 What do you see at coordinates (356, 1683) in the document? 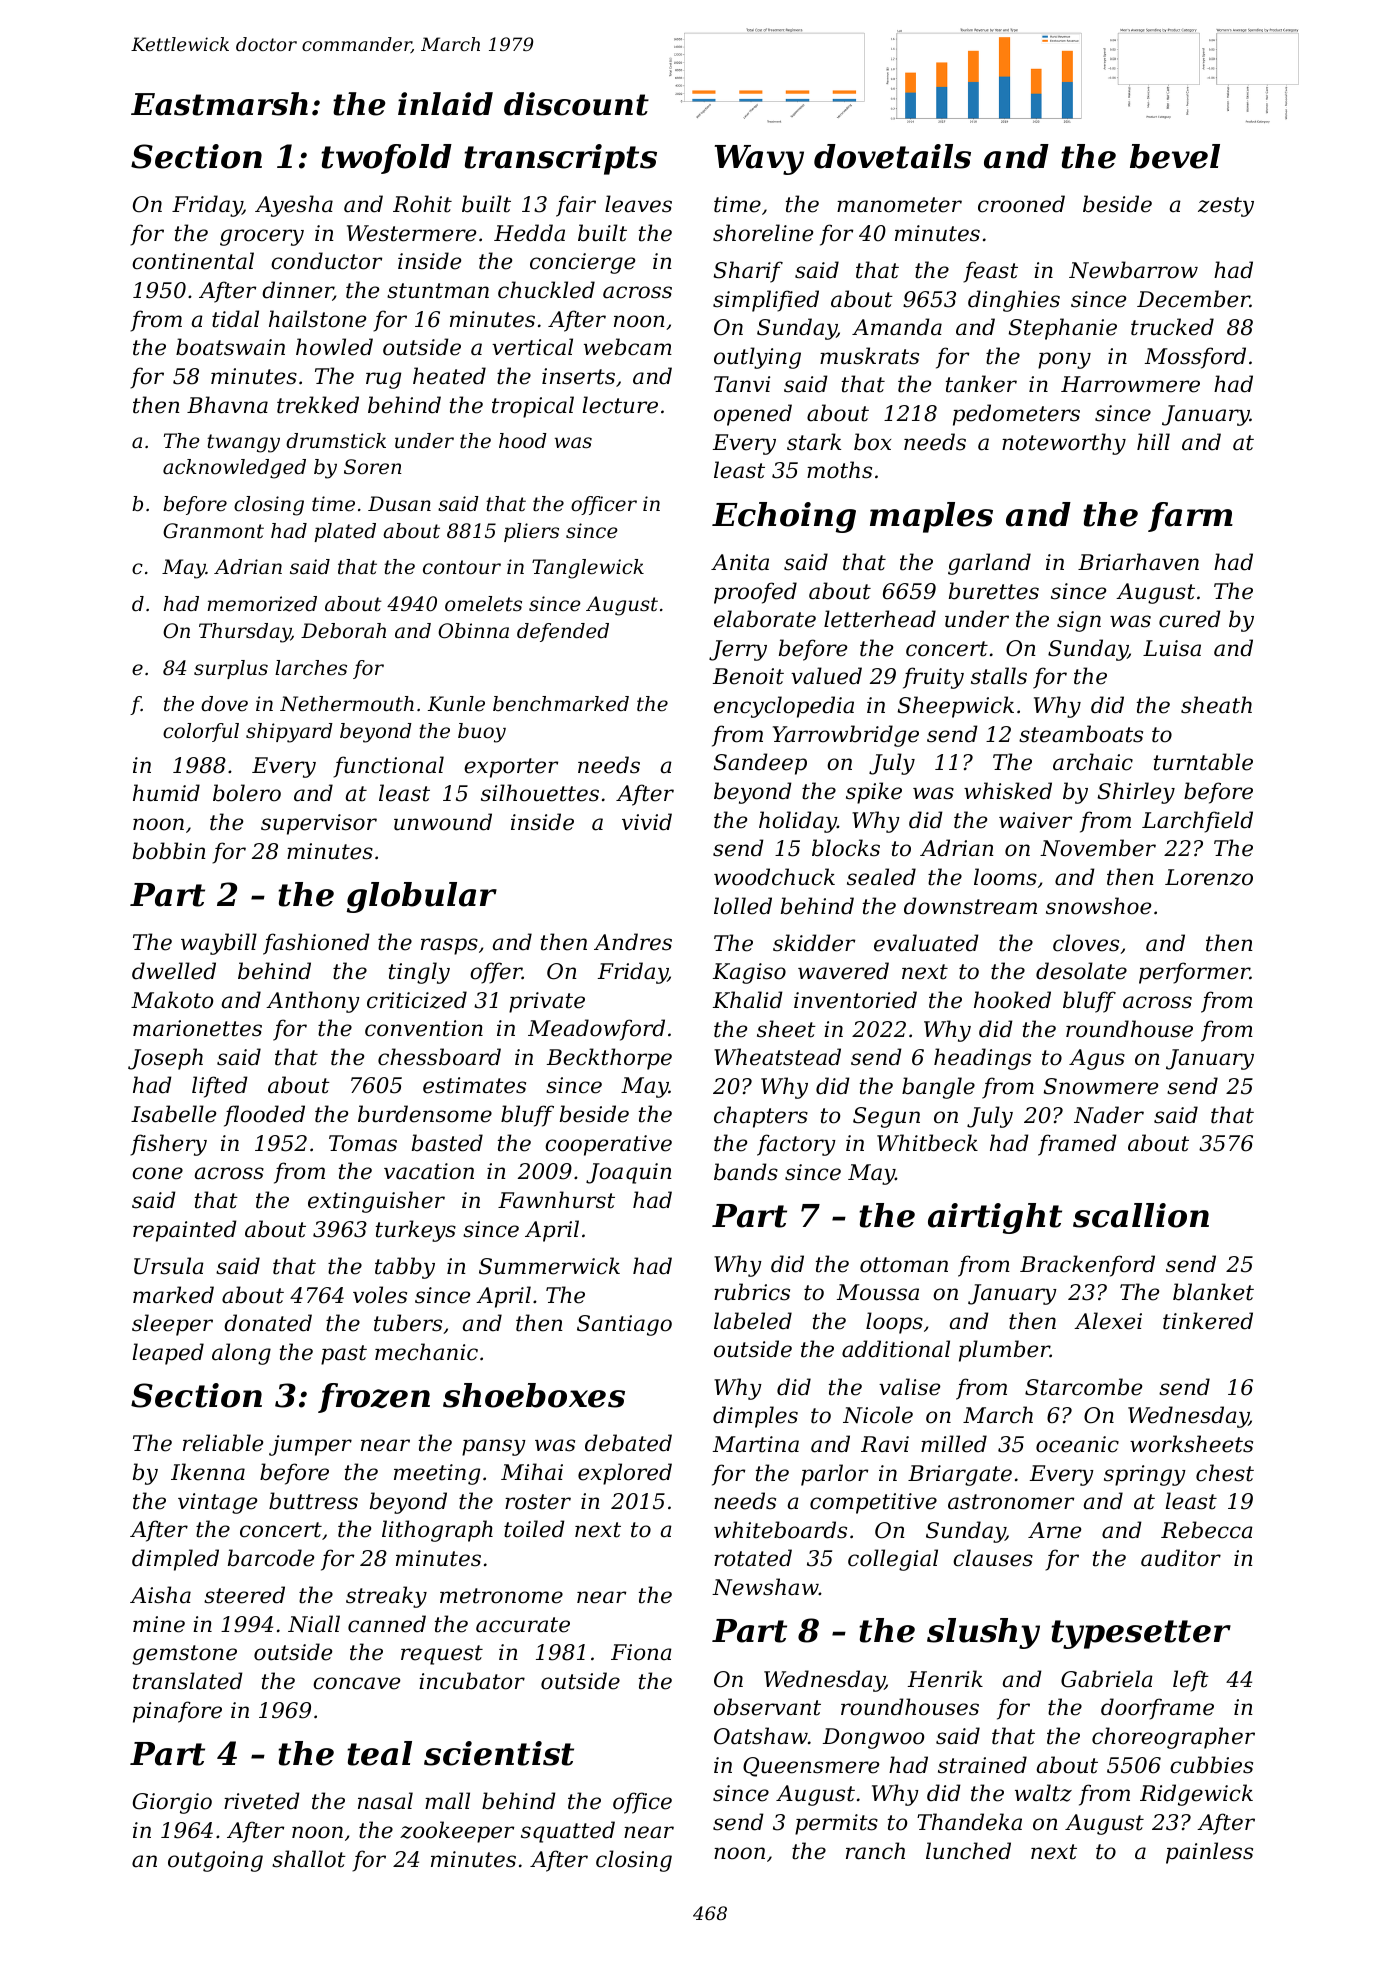
I see `concave` at bounding box center [356, 1683].
